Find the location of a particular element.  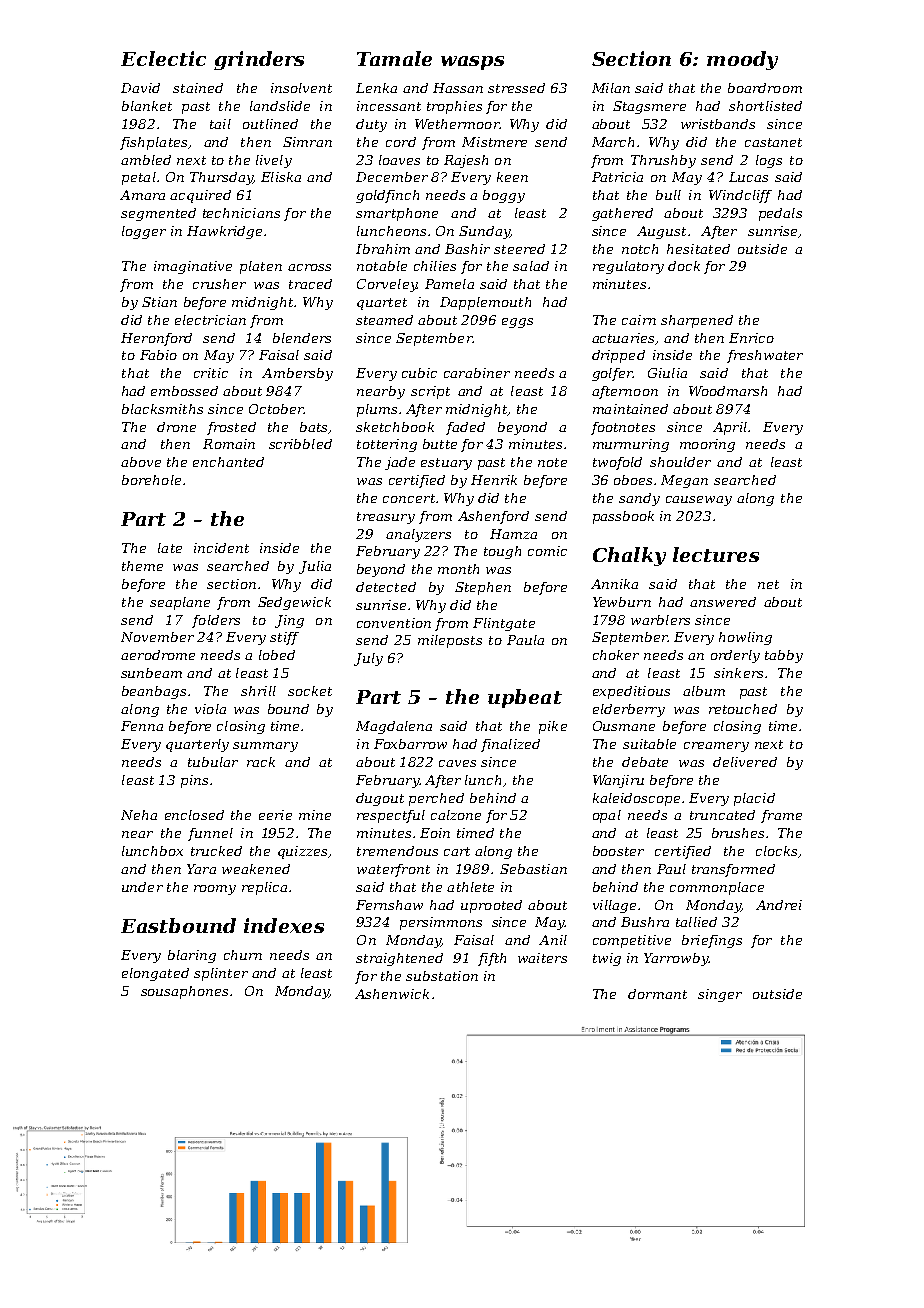

sousaphones is located at coordinates (184, 992).
